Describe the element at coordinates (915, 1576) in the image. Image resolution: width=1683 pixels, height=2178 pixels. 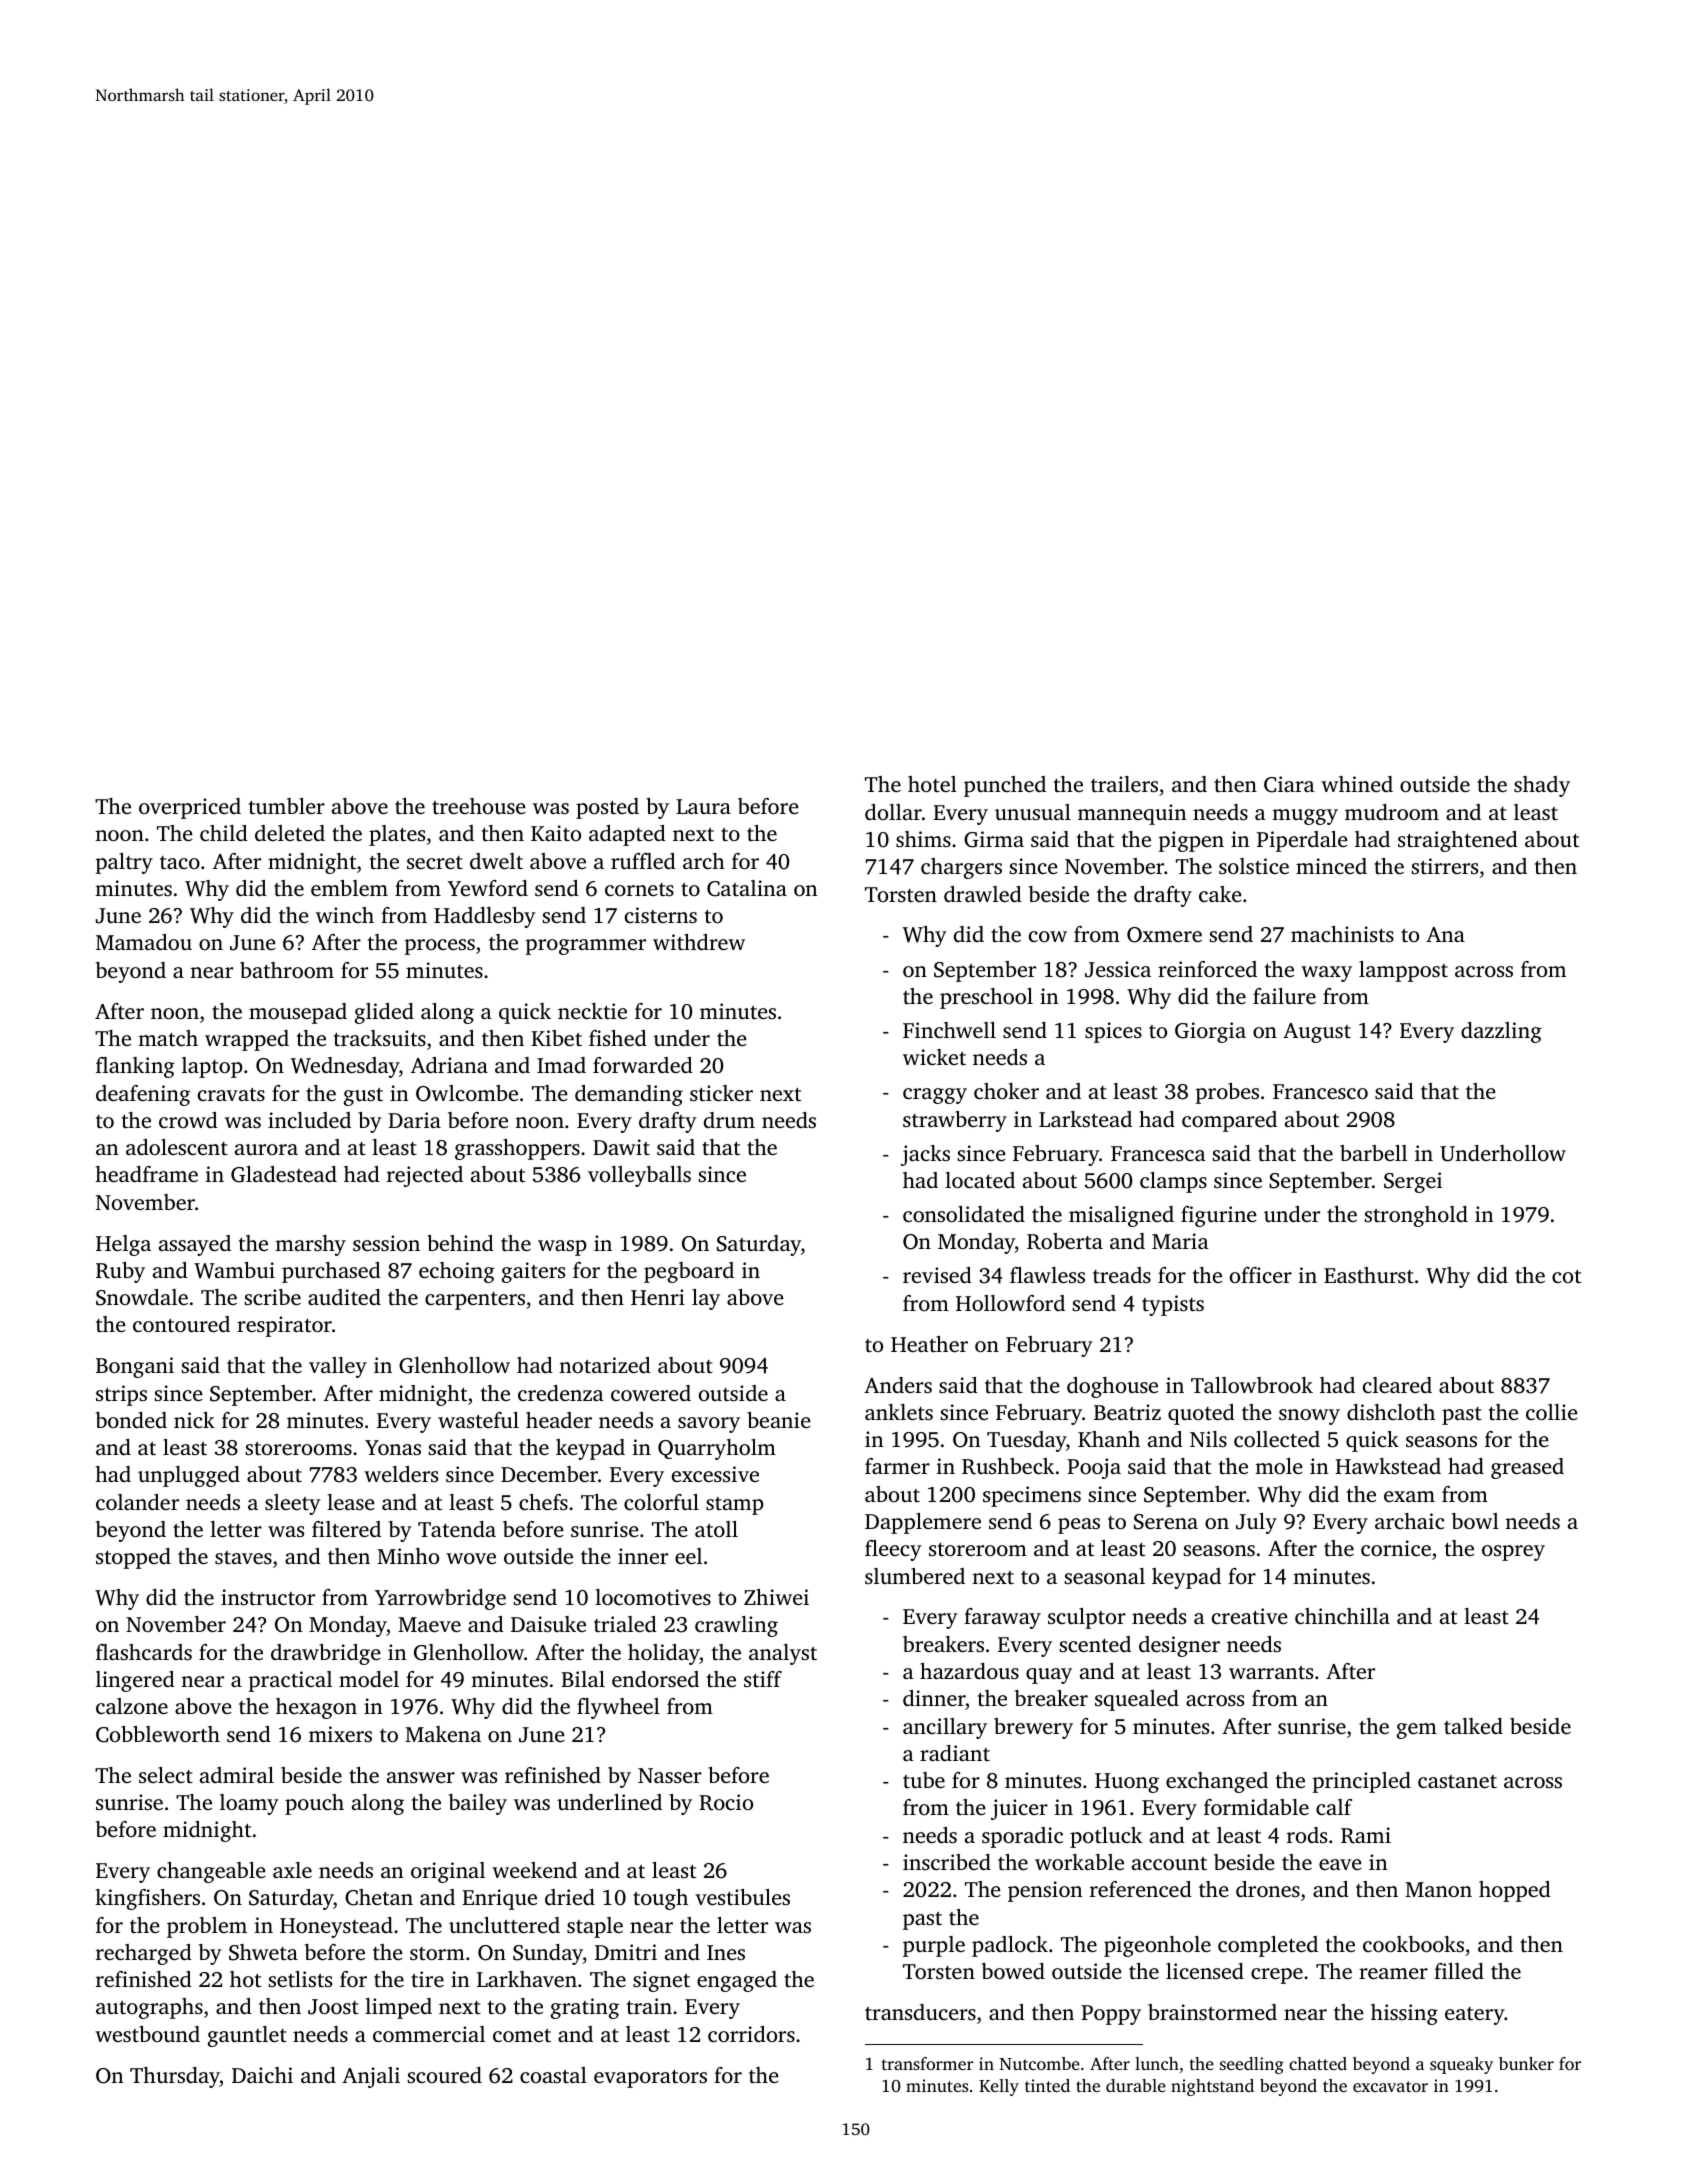
I see `slumbered` at that location.
